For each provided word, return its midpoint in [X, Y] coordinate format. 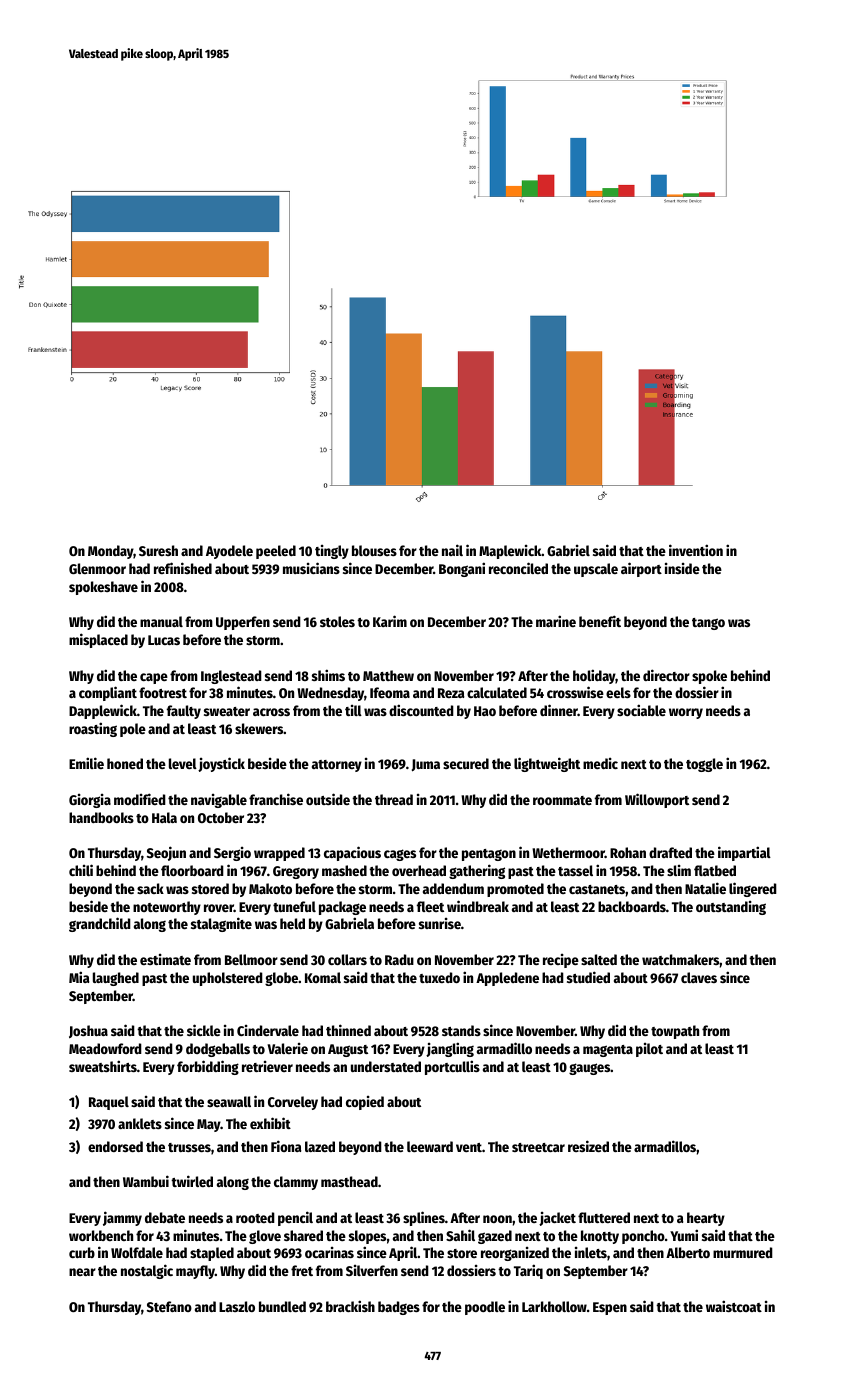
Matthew [388, 675]
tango [708, 624]
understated [386, 1066]
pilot [649, 1050]
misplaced [98, 640]
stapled [212, 1254]
